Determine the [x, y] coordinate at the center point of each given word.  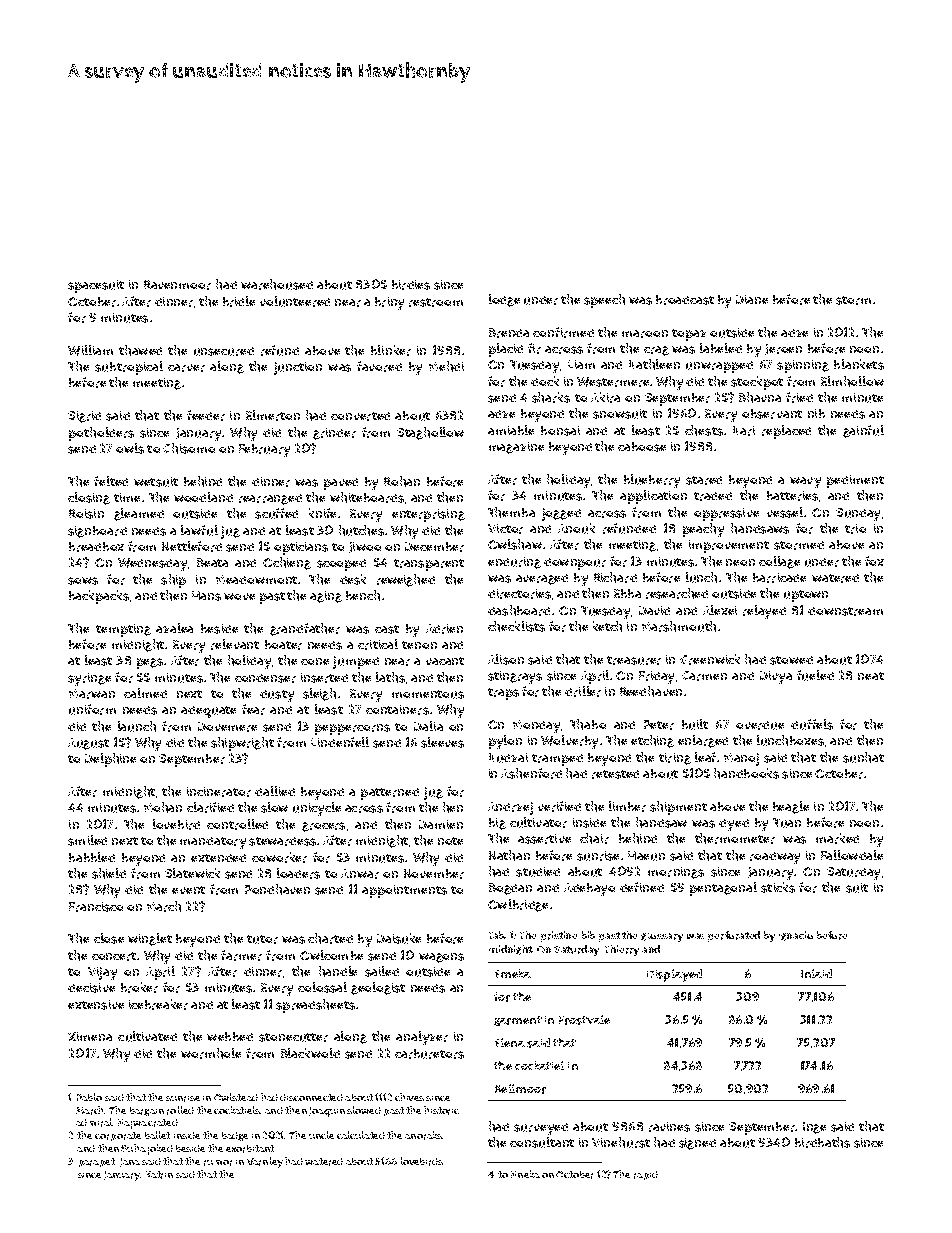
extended [218, 858]
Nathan [509, 855]
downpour [575, 564]
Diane [752, 299]
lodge [504, 300]
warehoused [277, 284]
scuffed [276, 513]
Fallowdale [852, 855]
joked [160, 1149]
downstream [845, 611]
